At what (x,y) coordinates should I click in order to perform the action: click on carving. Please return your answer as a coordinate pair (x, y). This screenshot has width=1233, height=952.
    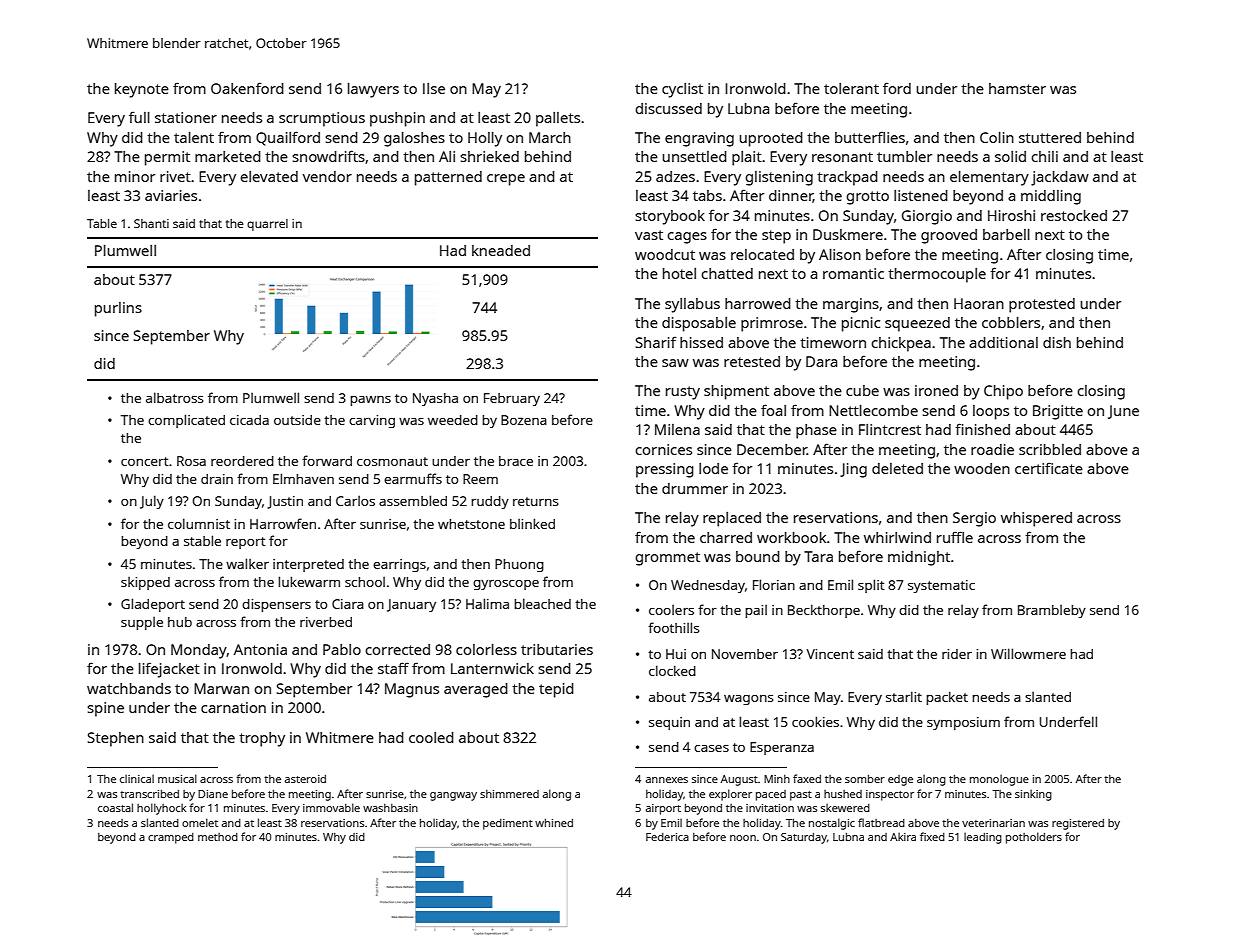
    Looking at the image, I should click on (372, 421).
